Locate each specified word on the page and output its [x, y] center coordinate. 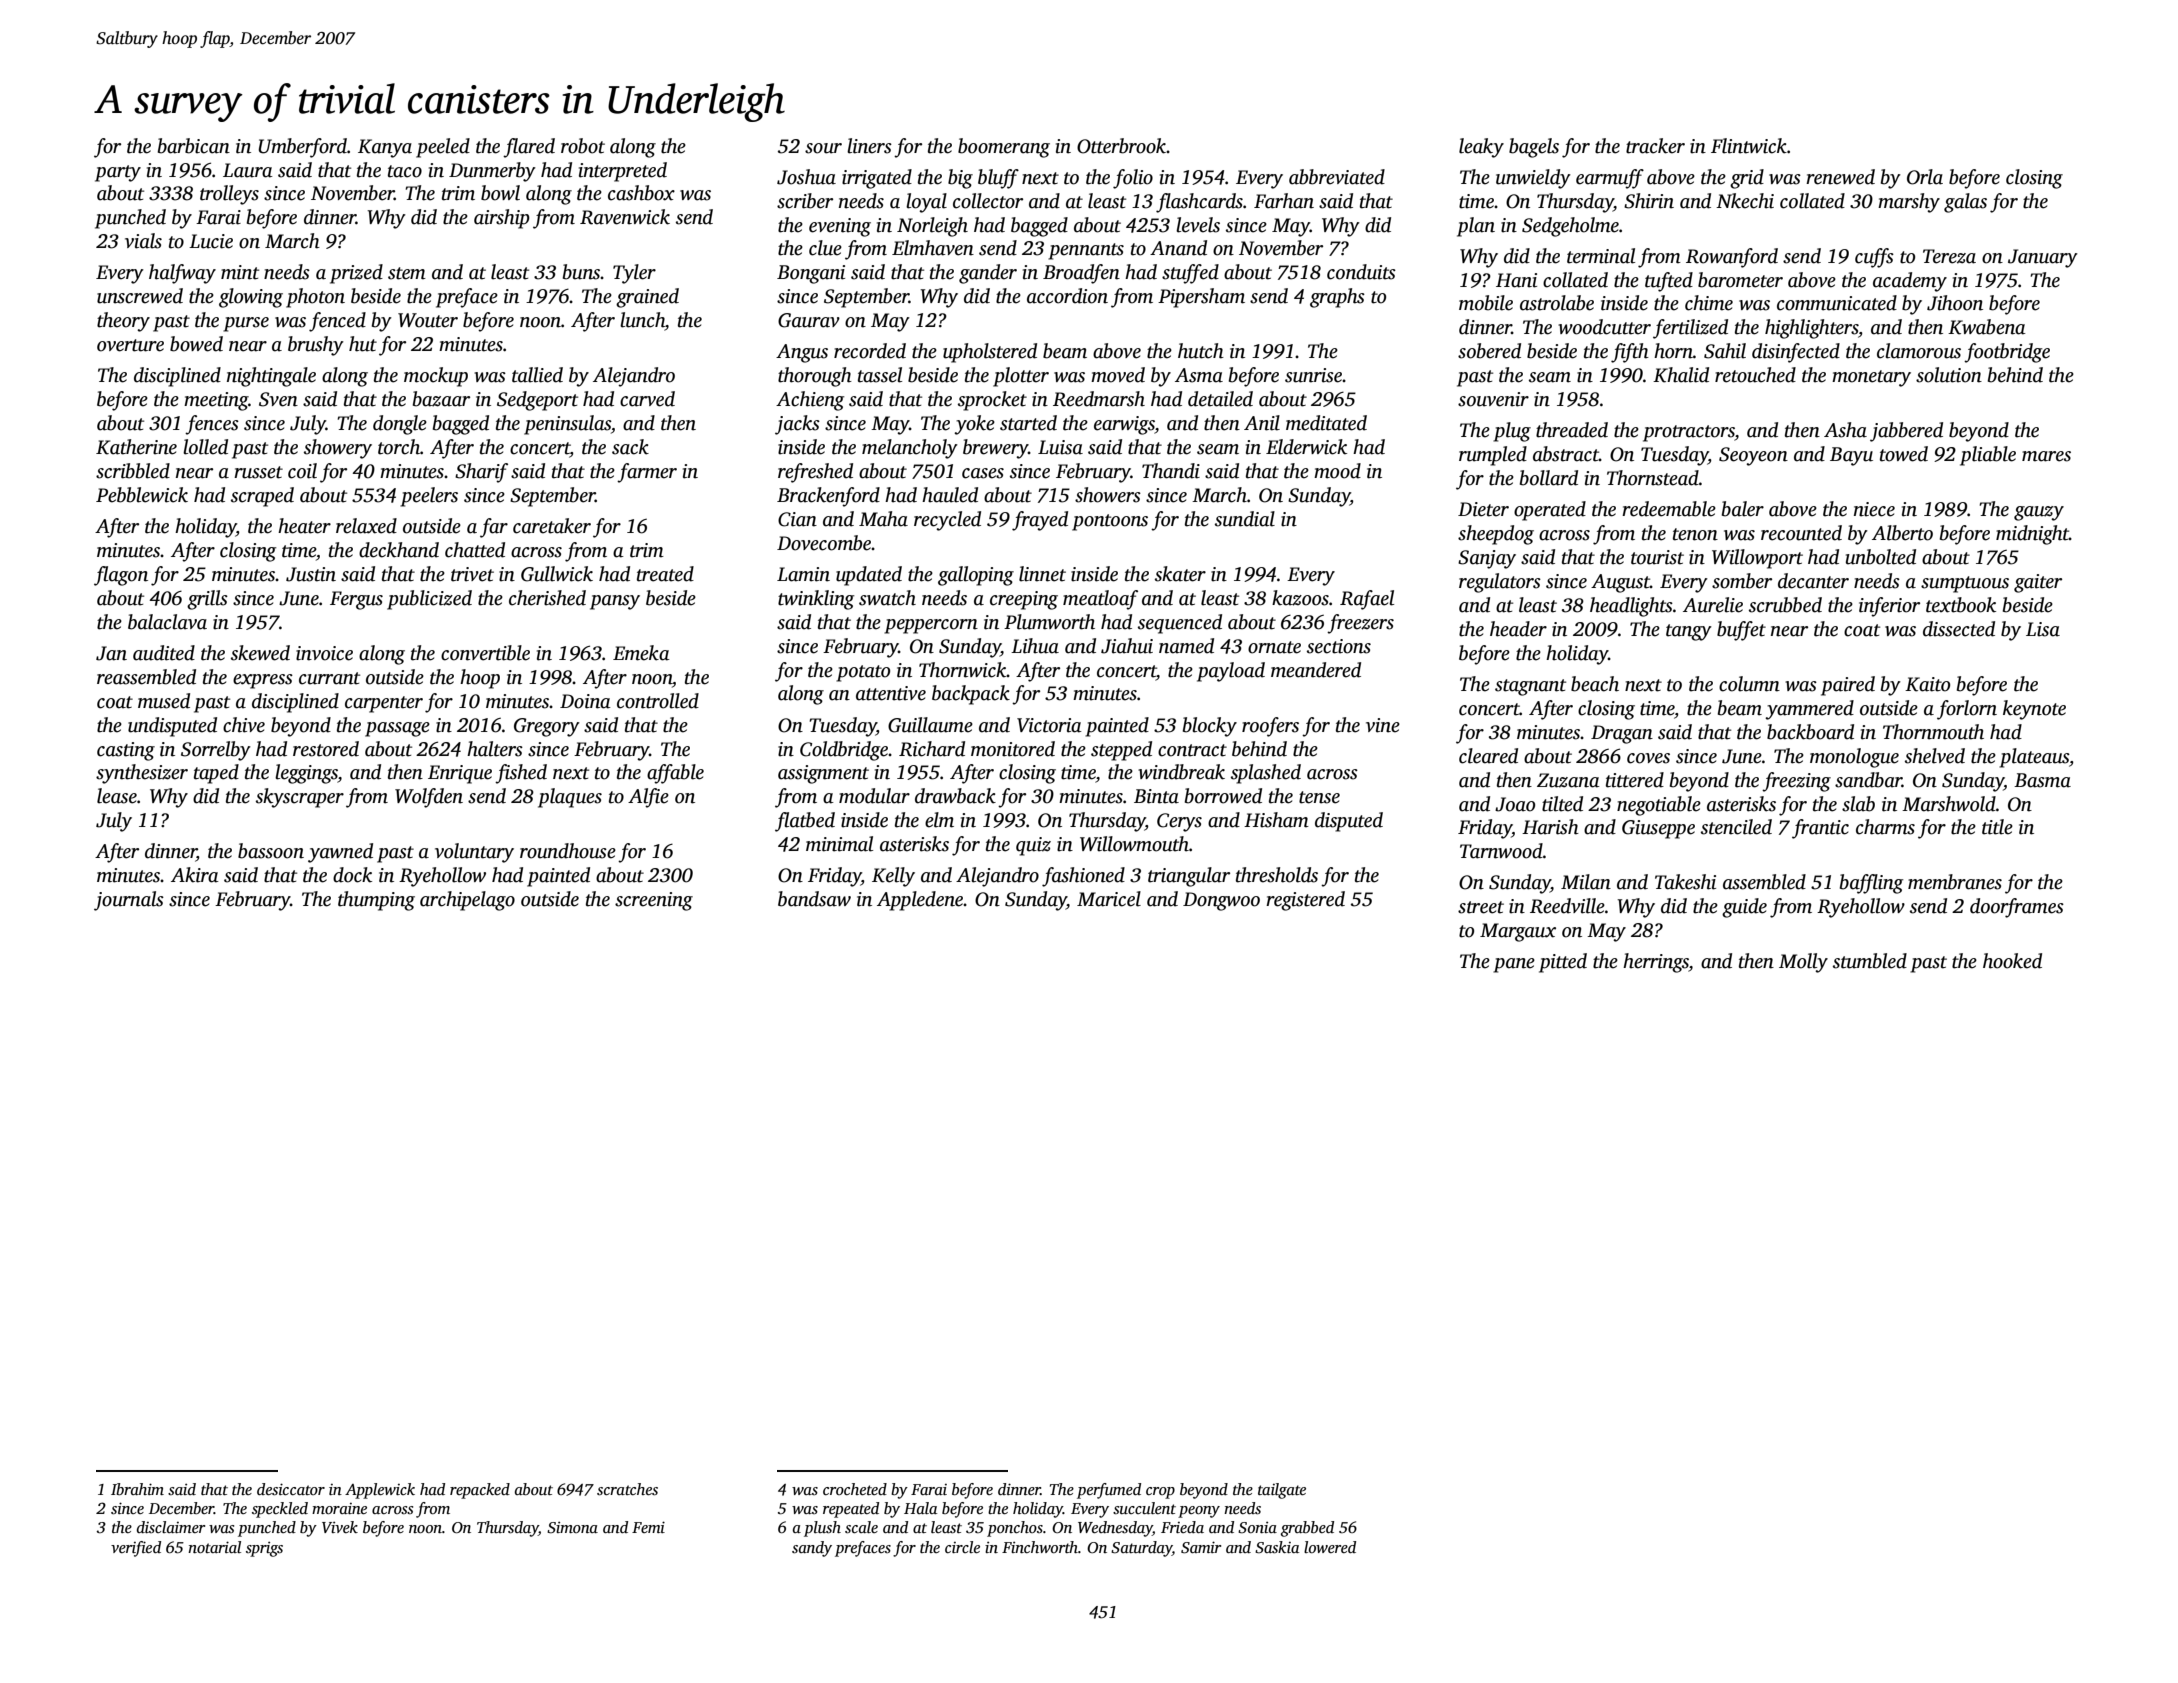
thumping [376, 901]
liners [869, 146]
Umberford [303, 148]
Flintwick [1749, 146]
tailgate [1282, 1491]
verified [136, 1549]
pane [1514, 965]
